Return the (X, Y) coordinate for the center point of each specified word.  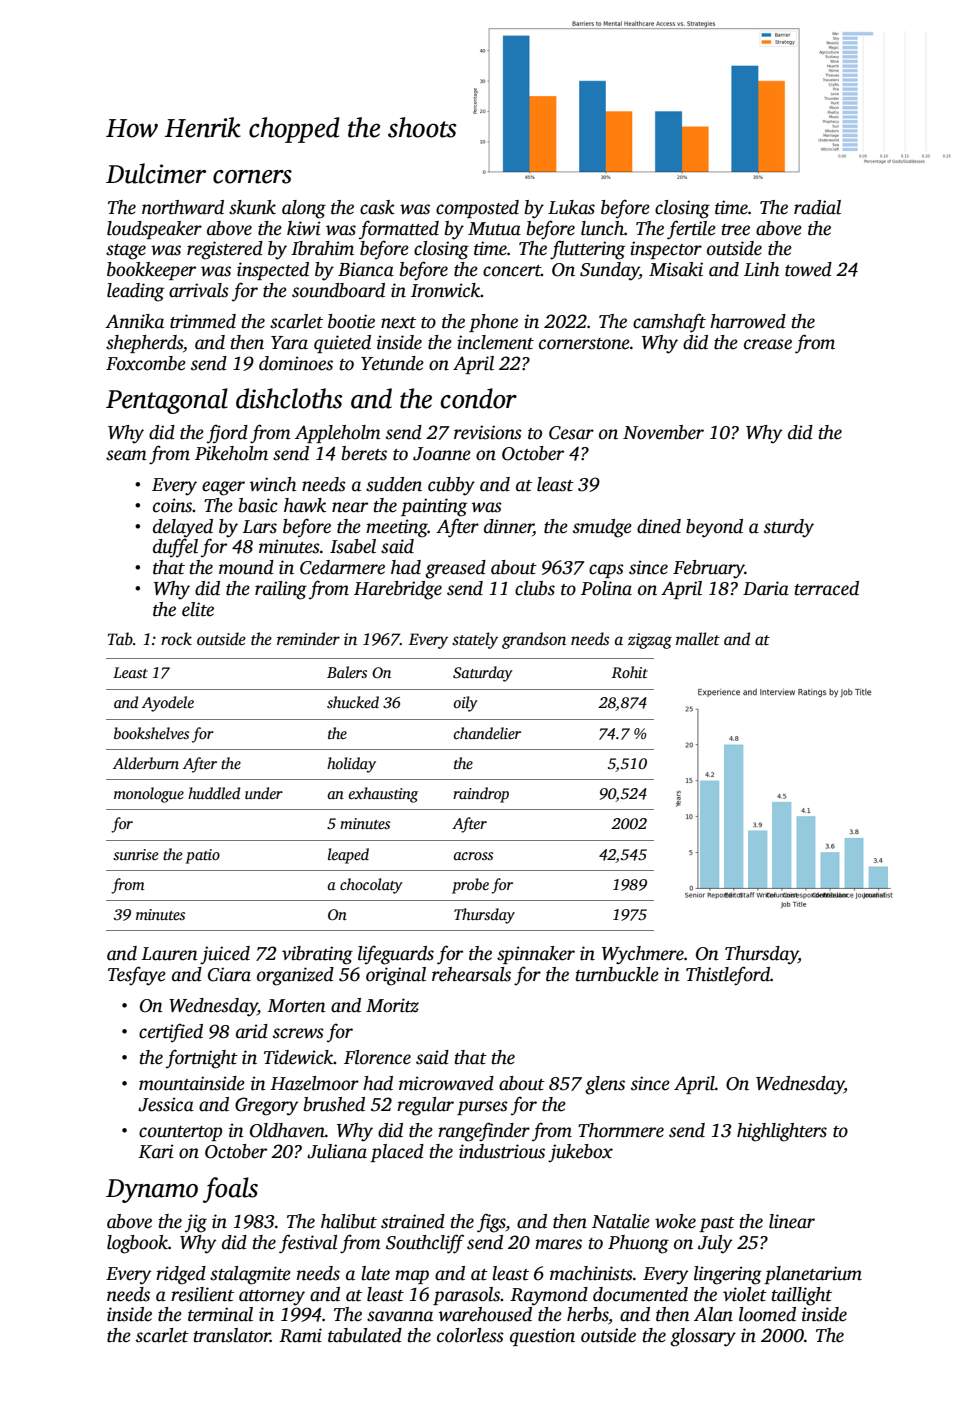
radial (817, 207)
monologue (149, 795)
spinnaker (536, 955)
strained (413, 1221)
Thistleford (728, 976)
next (398, 323)
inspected (273, 271)
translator (232, 1335)
